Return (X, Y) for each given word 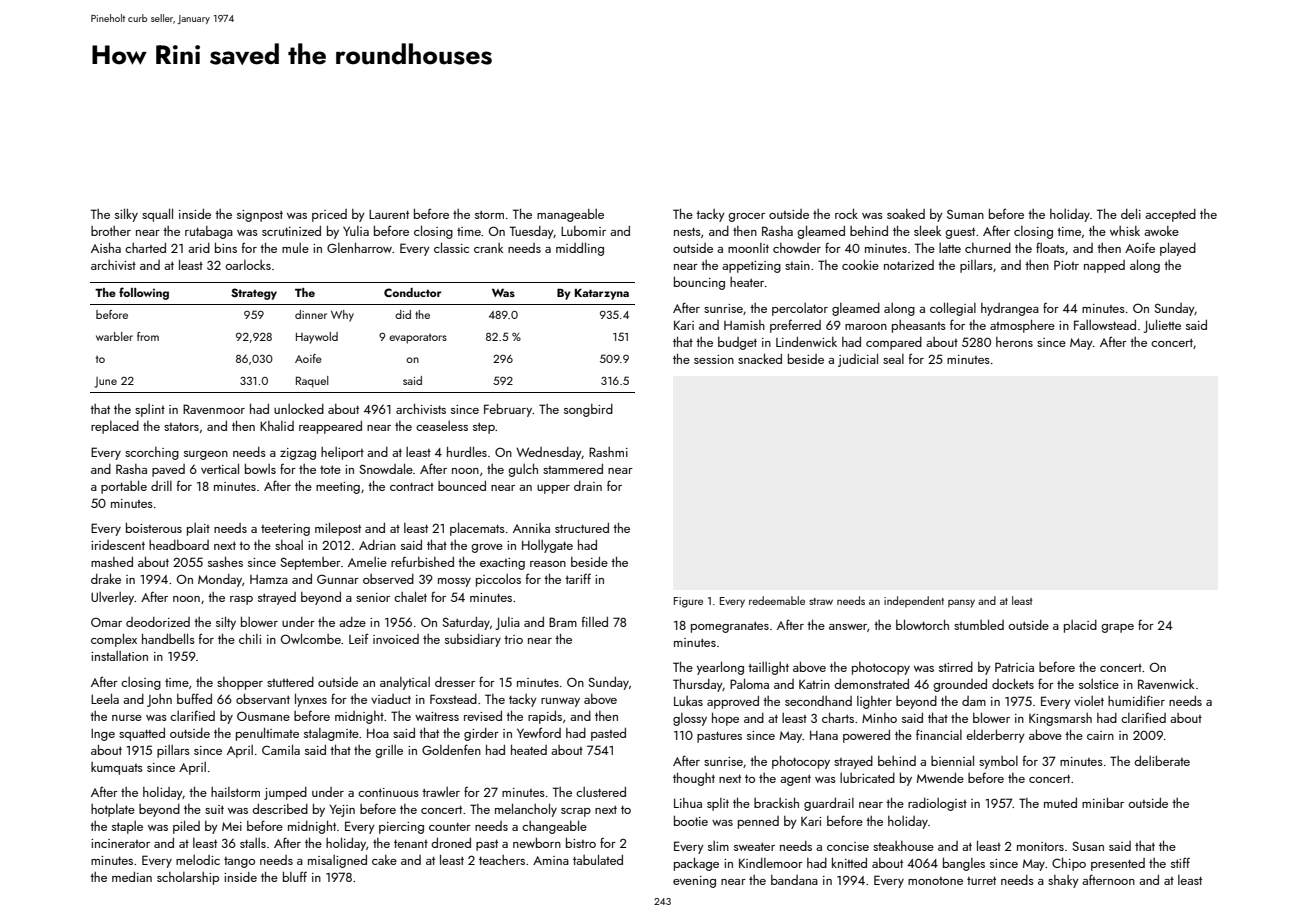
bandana (794, 880)
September (310, 563)
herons (1014, 342)
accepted (1170, 215)
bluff (295, 876)
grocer (746, 217)
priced (329, 215)
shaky (1063, 881)
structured (582, 528)
